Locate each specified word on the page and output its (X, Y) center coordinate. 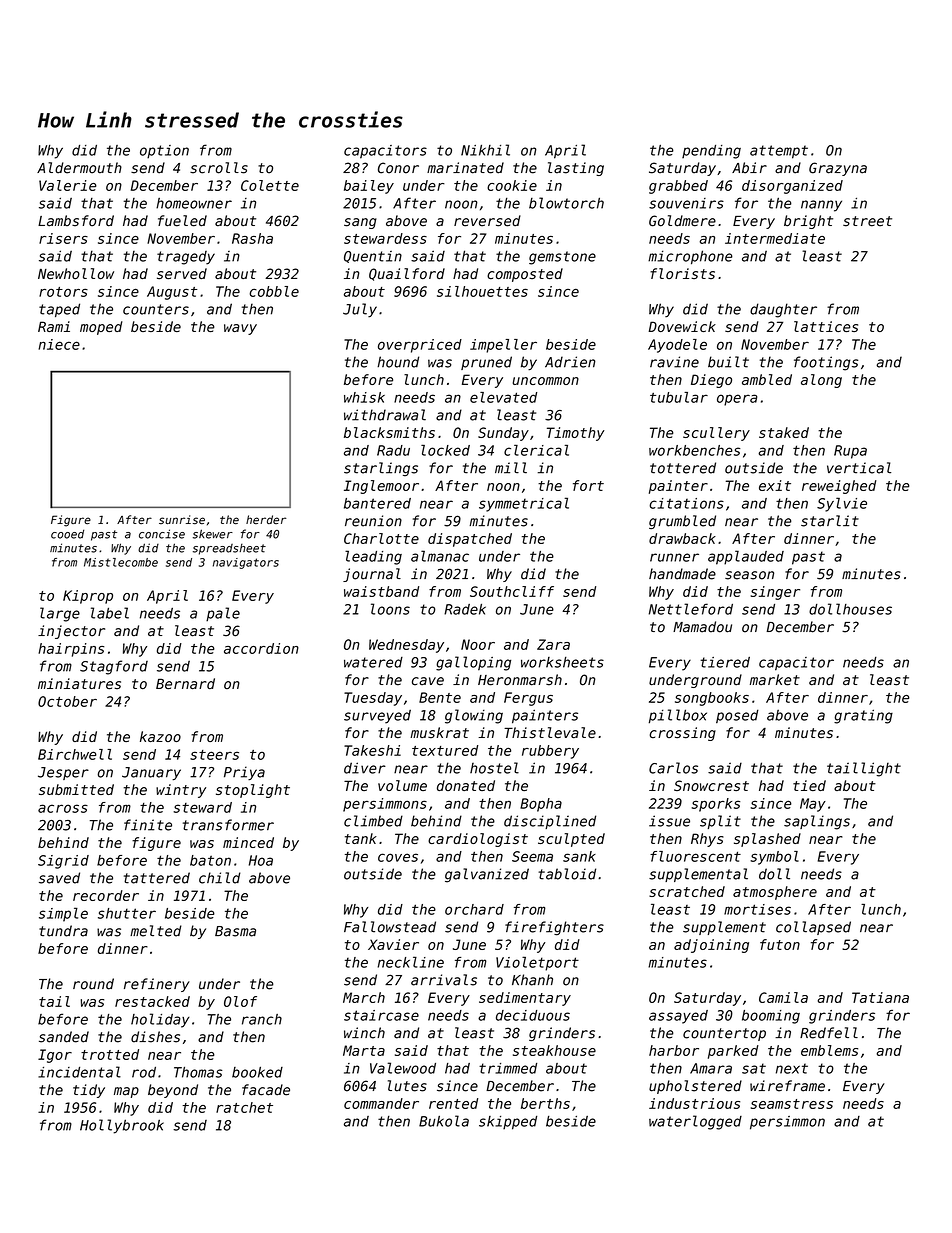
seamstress (792, 1104)
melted (156, 931)
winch (364, 1033)
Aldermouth (79, 168)
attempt (779, 152)
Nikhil (485, 150)
